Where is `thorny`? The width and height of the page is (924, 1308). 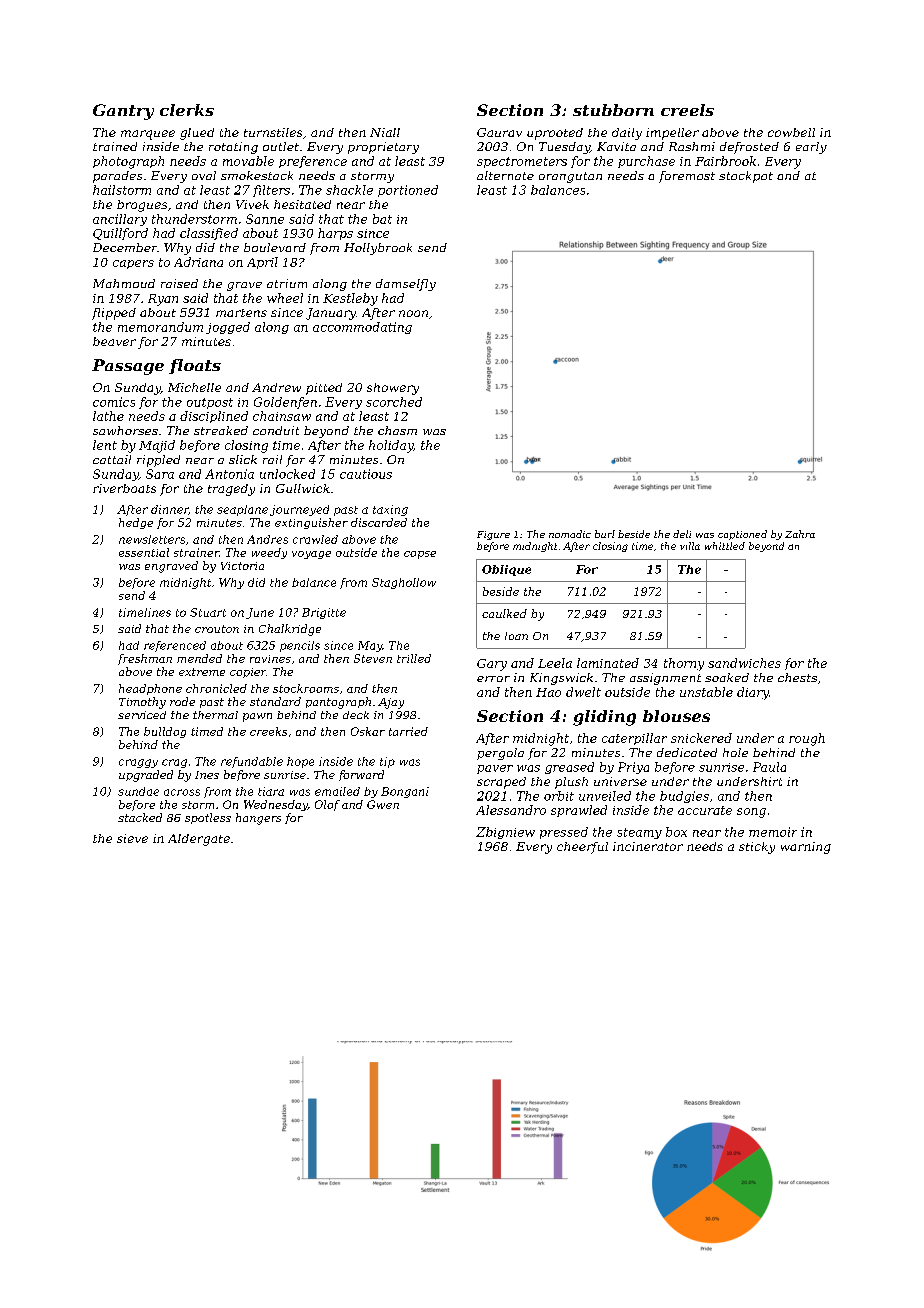
thorny is located at coordinates (684, 664).
